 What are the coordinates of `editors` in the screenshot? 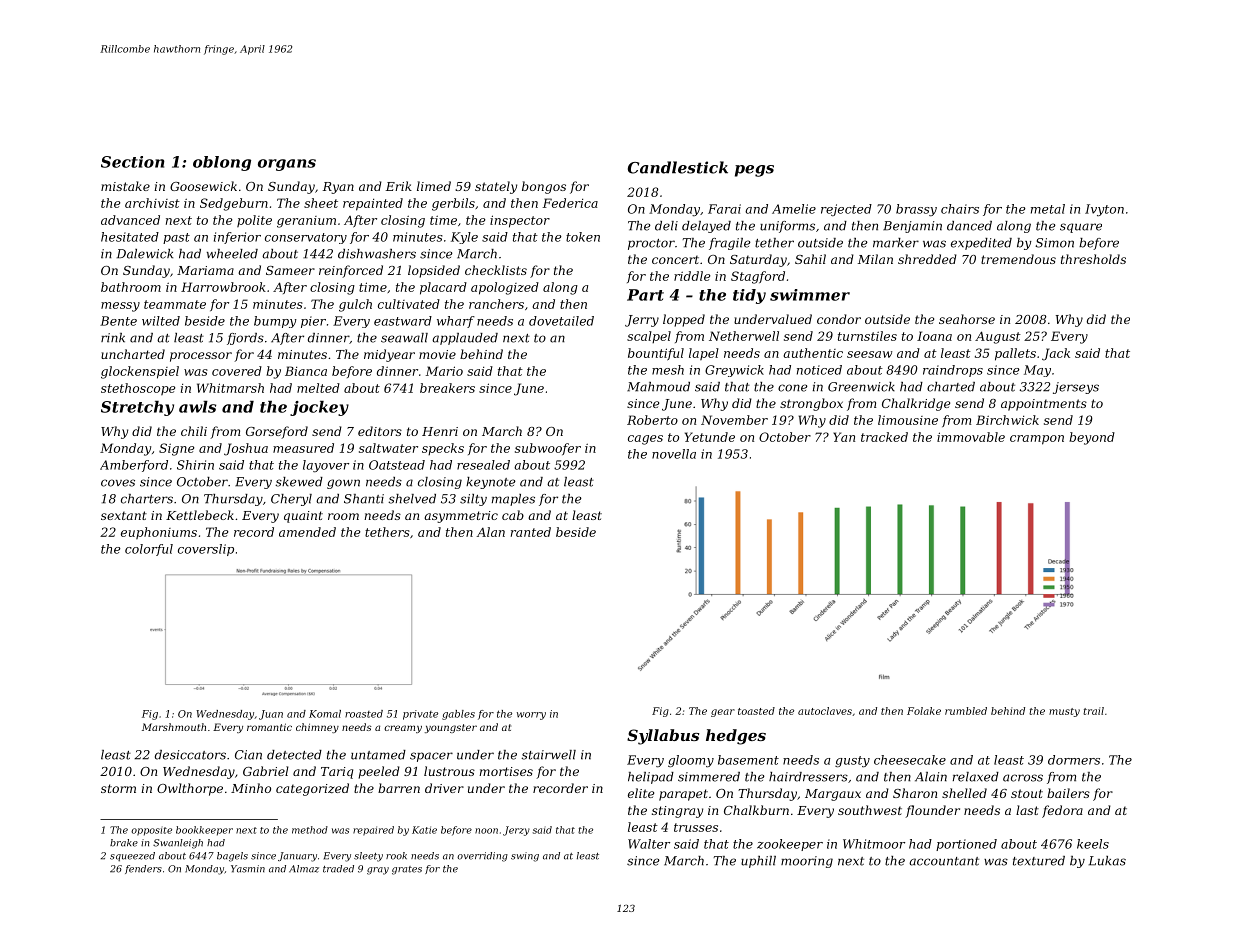 It's located at (380, 431).
